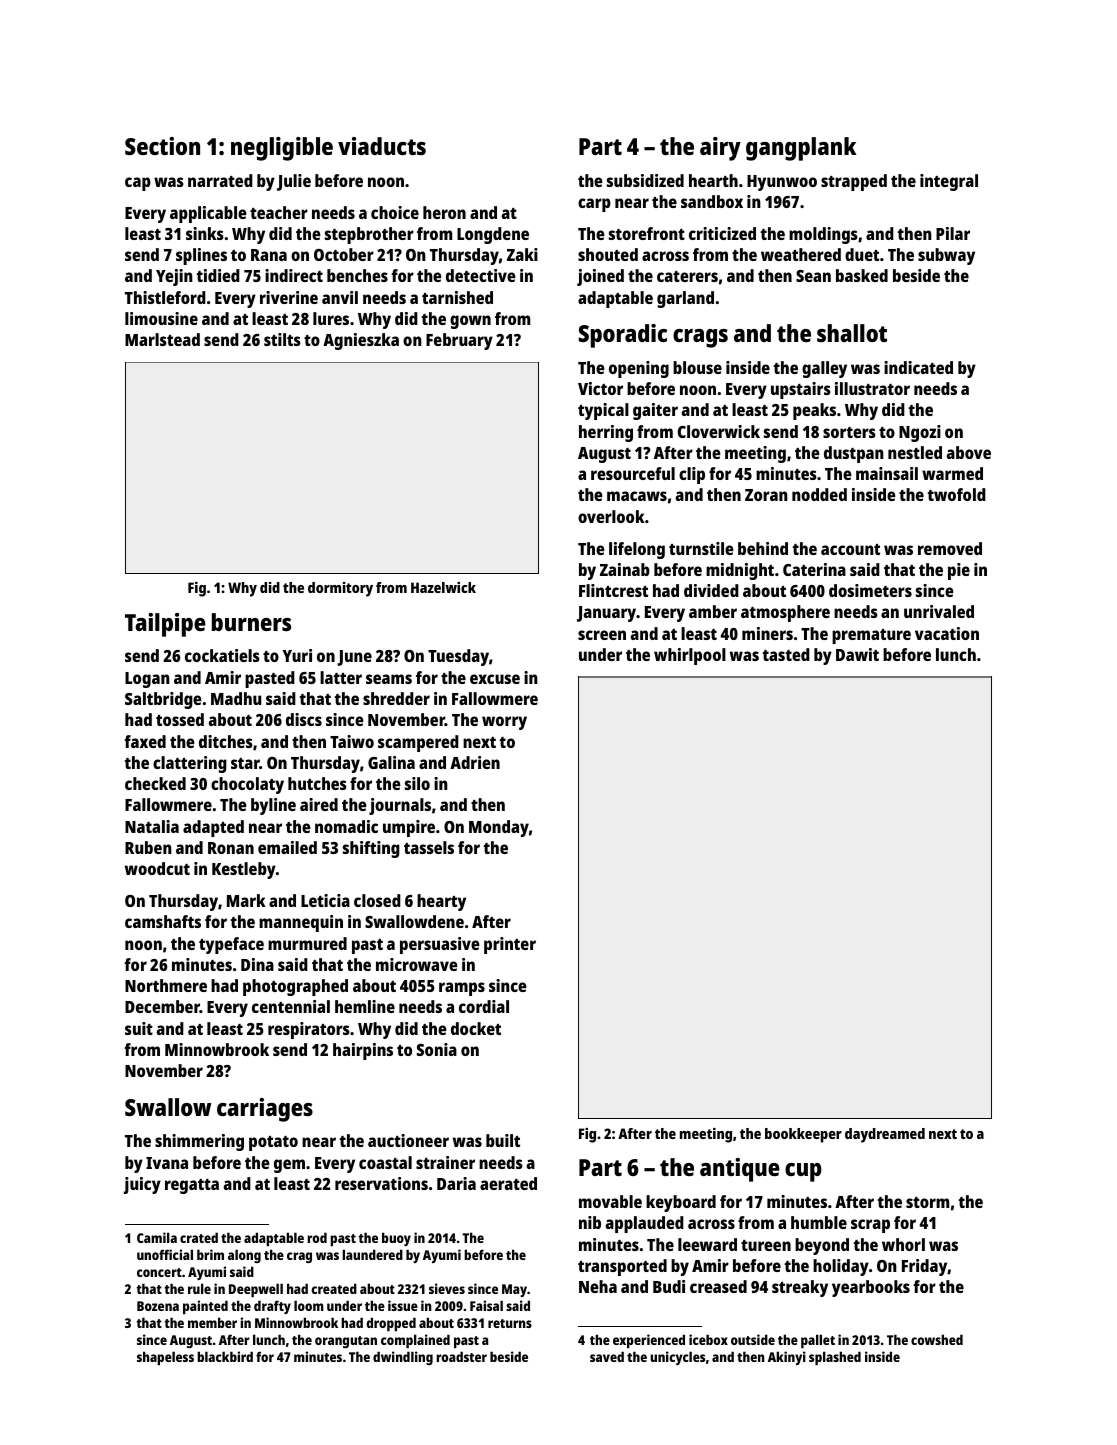 The height and width of the image is (1445, 1117). Describe the element at coordinates (801, 149) in the image. I see `gangplank` at that location.
